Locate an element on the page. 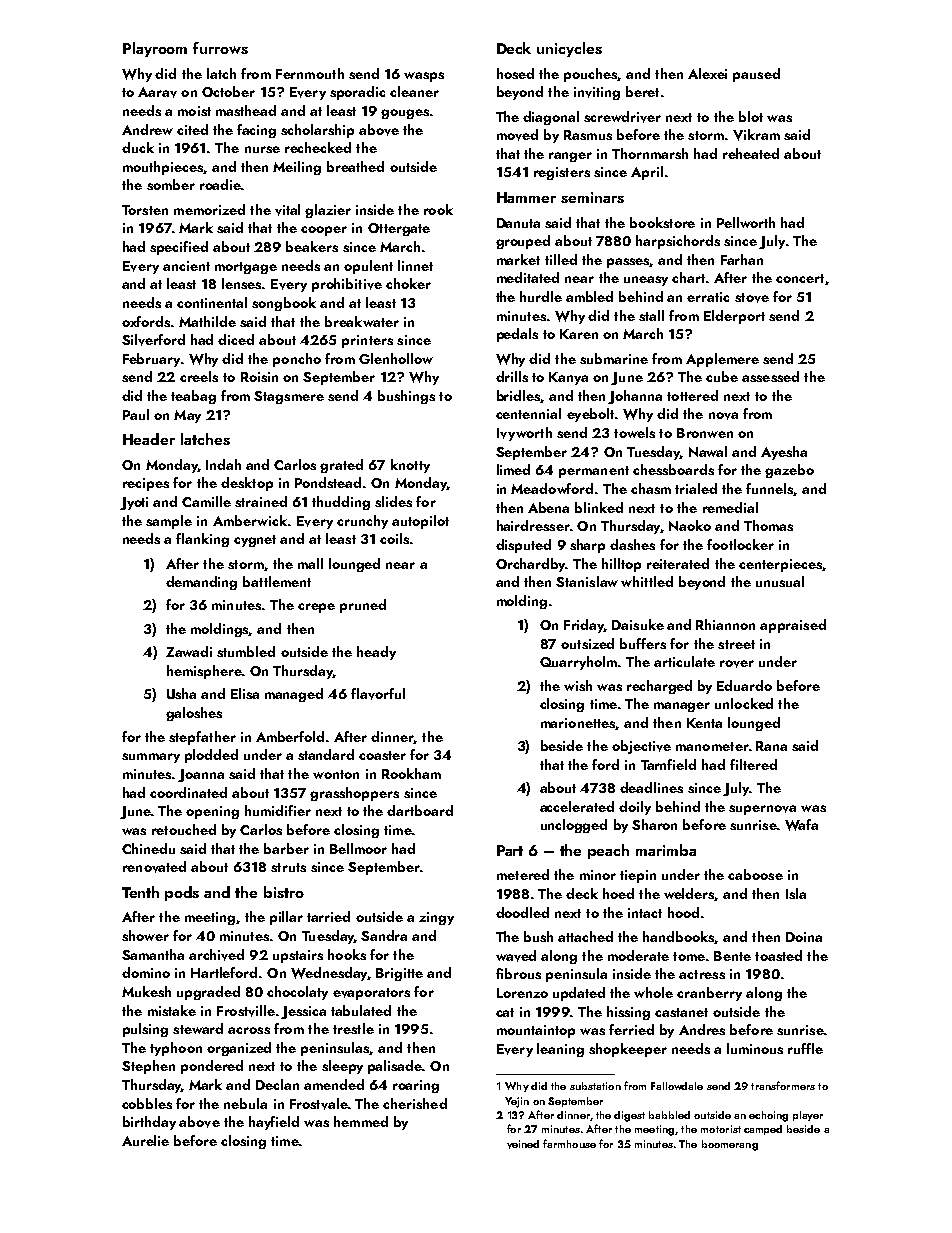 The height and width of the page is (1233, 952). pedals is located at coordinates (517, 335).
